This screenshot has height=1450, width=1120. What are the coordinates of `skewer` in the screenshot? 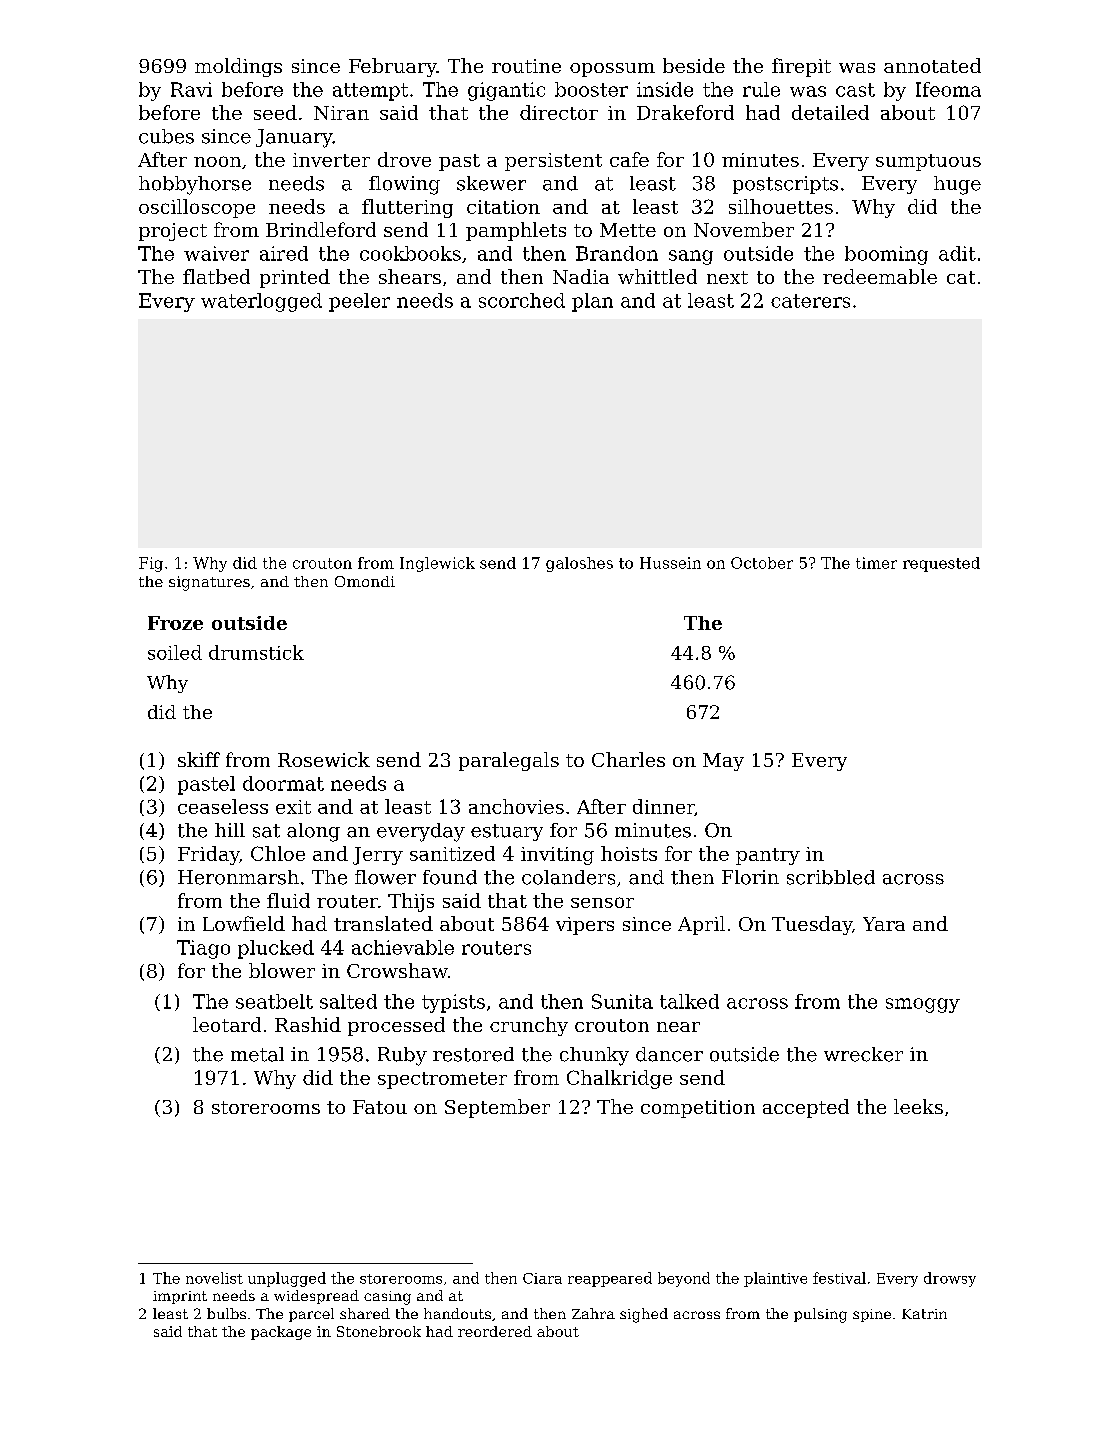 It's located at (491, 183).
